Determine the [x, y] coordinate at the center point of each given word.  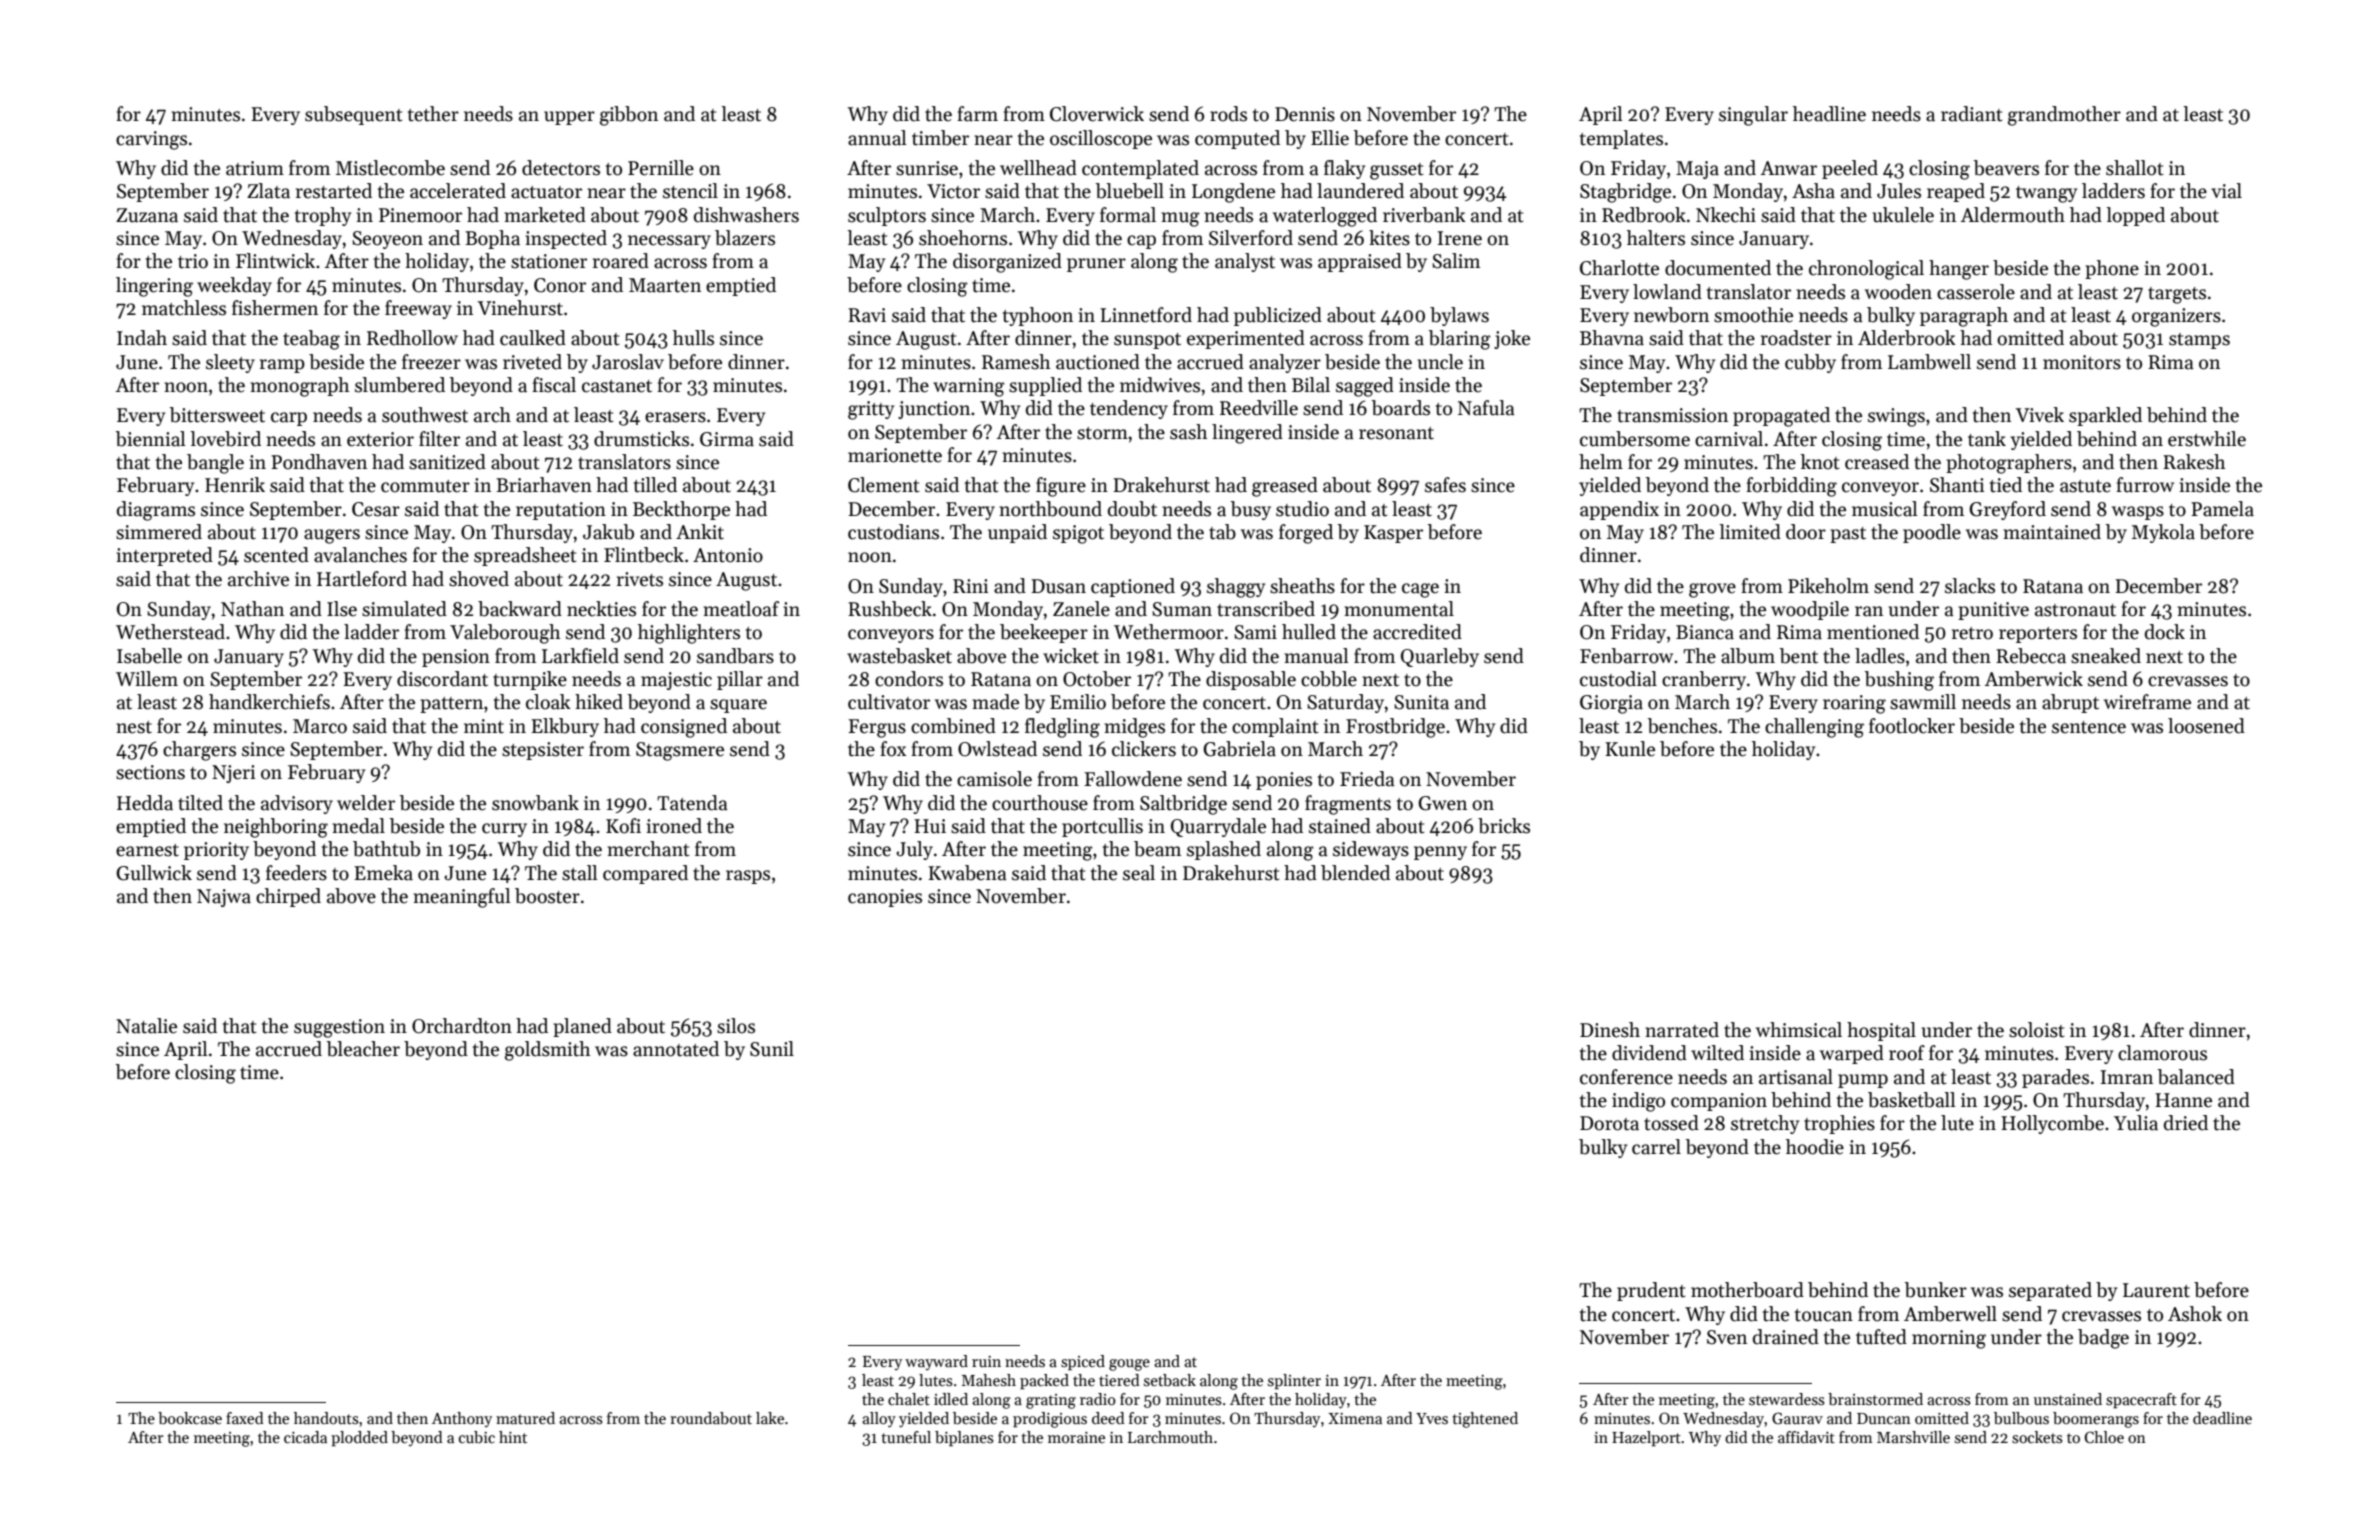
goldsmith [547, 1051]
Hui [930, 826]
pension [456, 658]
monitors [2082, 362]
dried [2186, 1123]
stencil [690, 191]
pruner [1096, 265]
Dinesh [1610, 1030]
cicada [305, 1437]
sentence [2089, 727]
